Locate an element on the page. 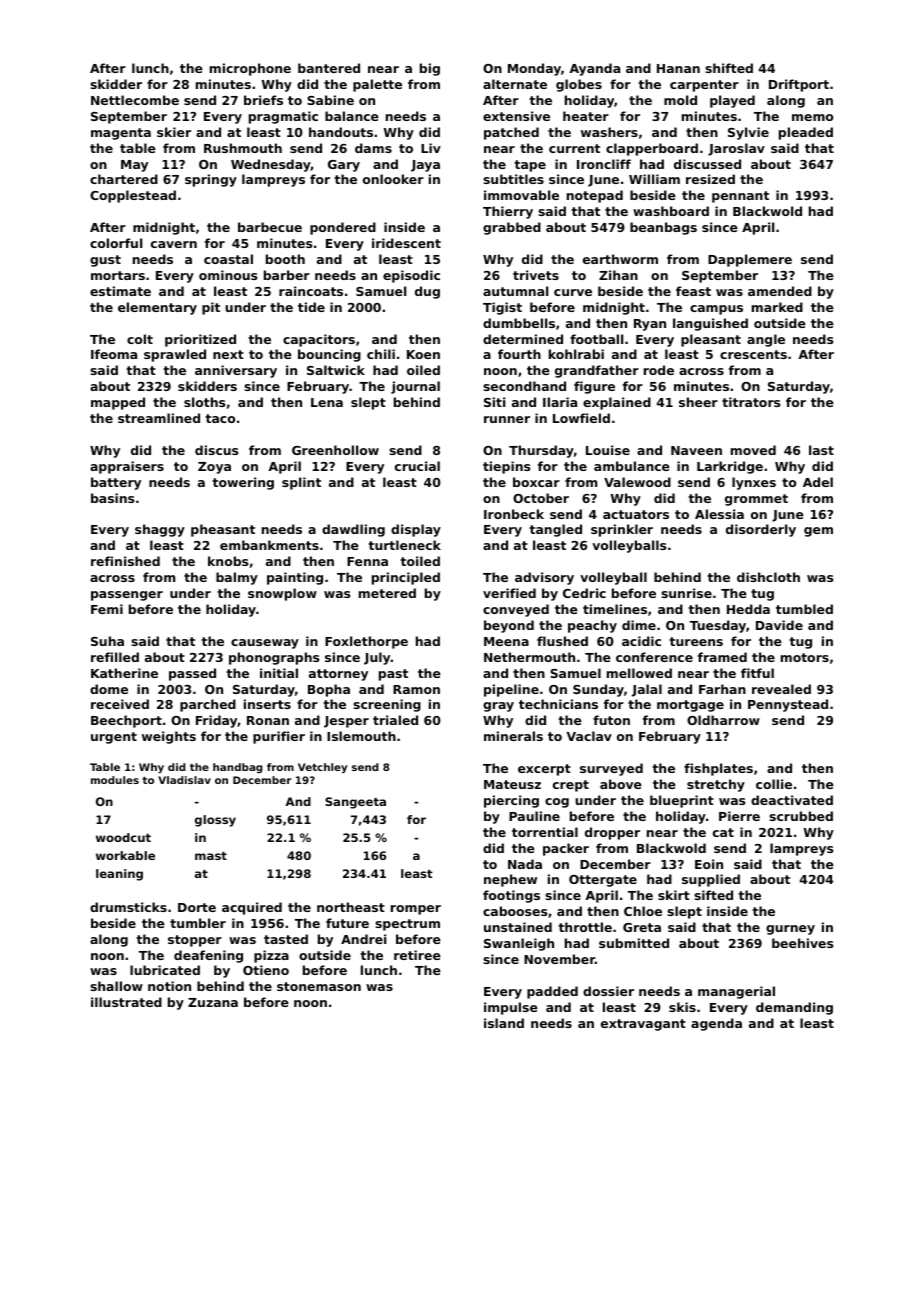  verified is located at coordinates (509, 593).
